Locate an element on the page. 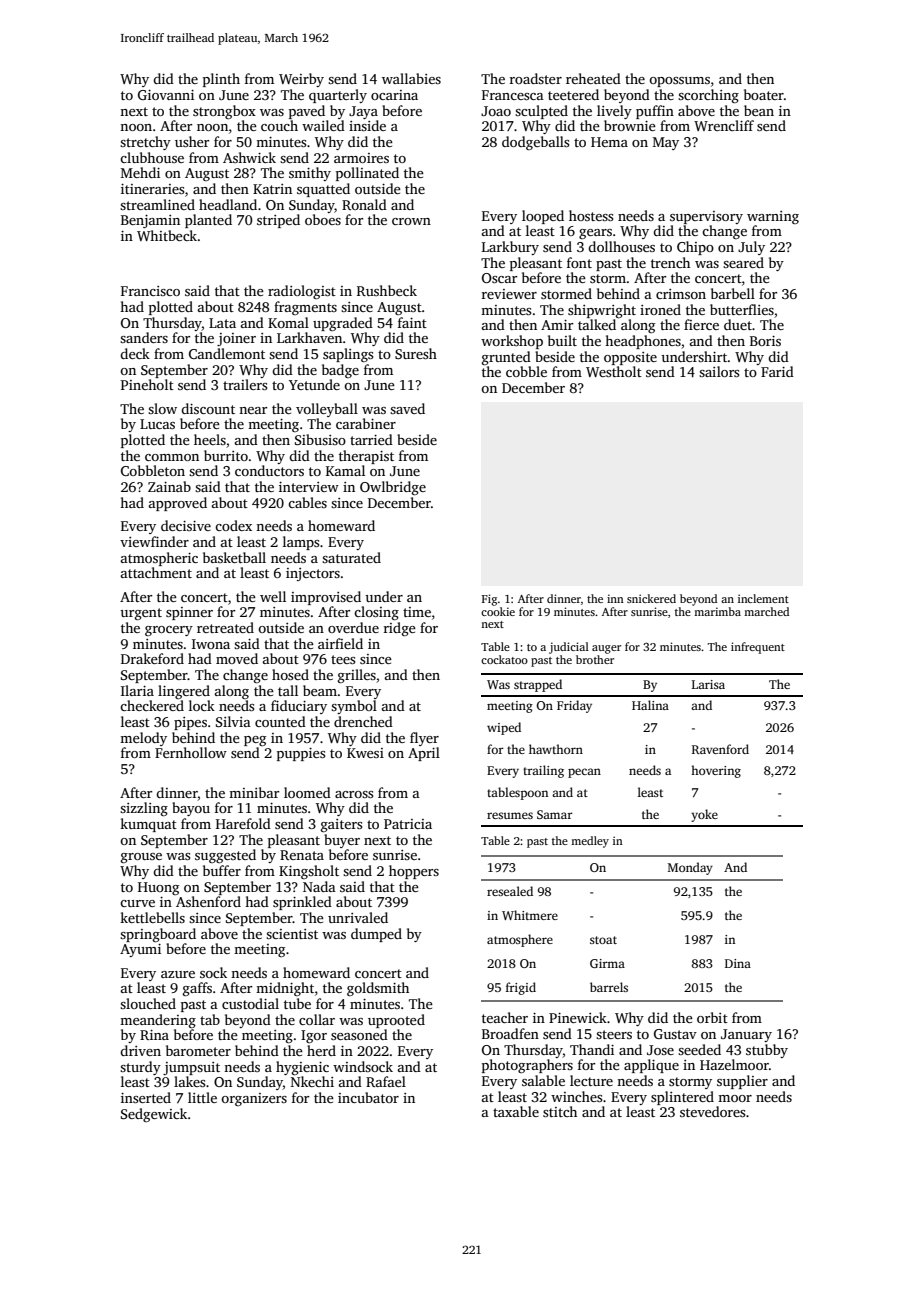  Kwesi is located at coordinates (365, 753).
